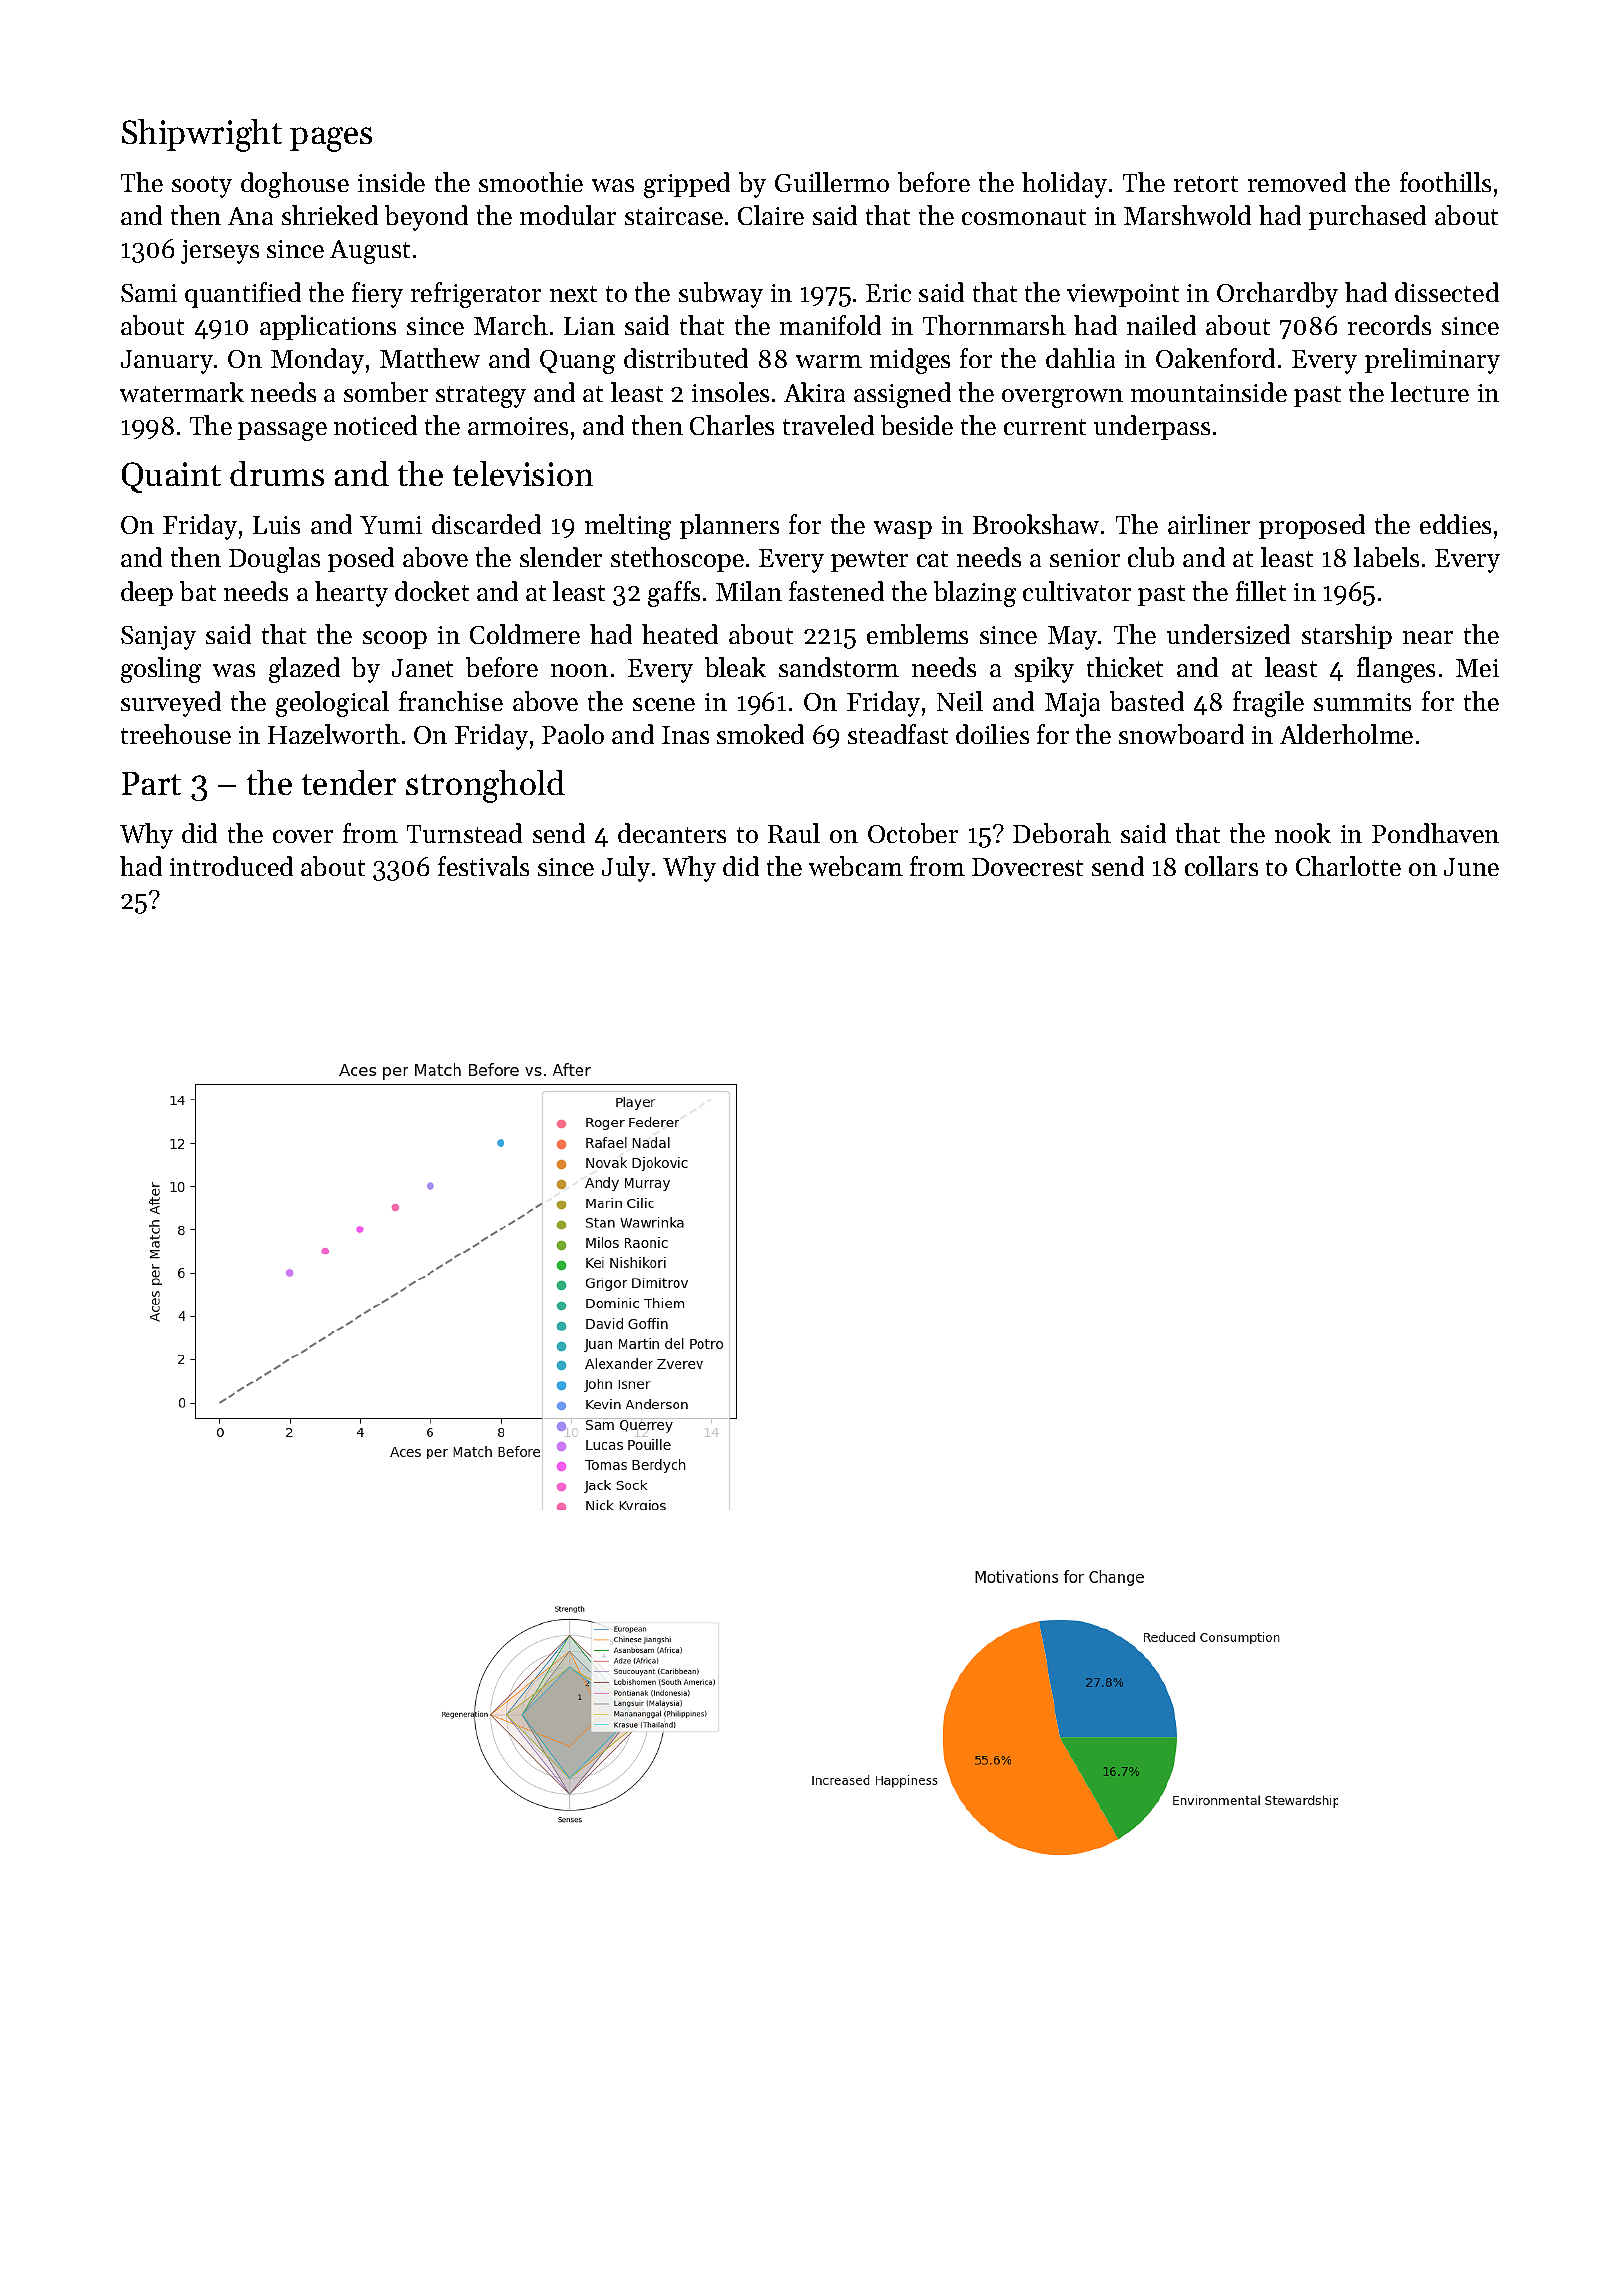 Image resolution: width=1620 pixels, height=2292 pixels. What do you see at coordinates (1445, 182) in the screenshot?
I see `foothills` at bounding box center [1445, 182].
